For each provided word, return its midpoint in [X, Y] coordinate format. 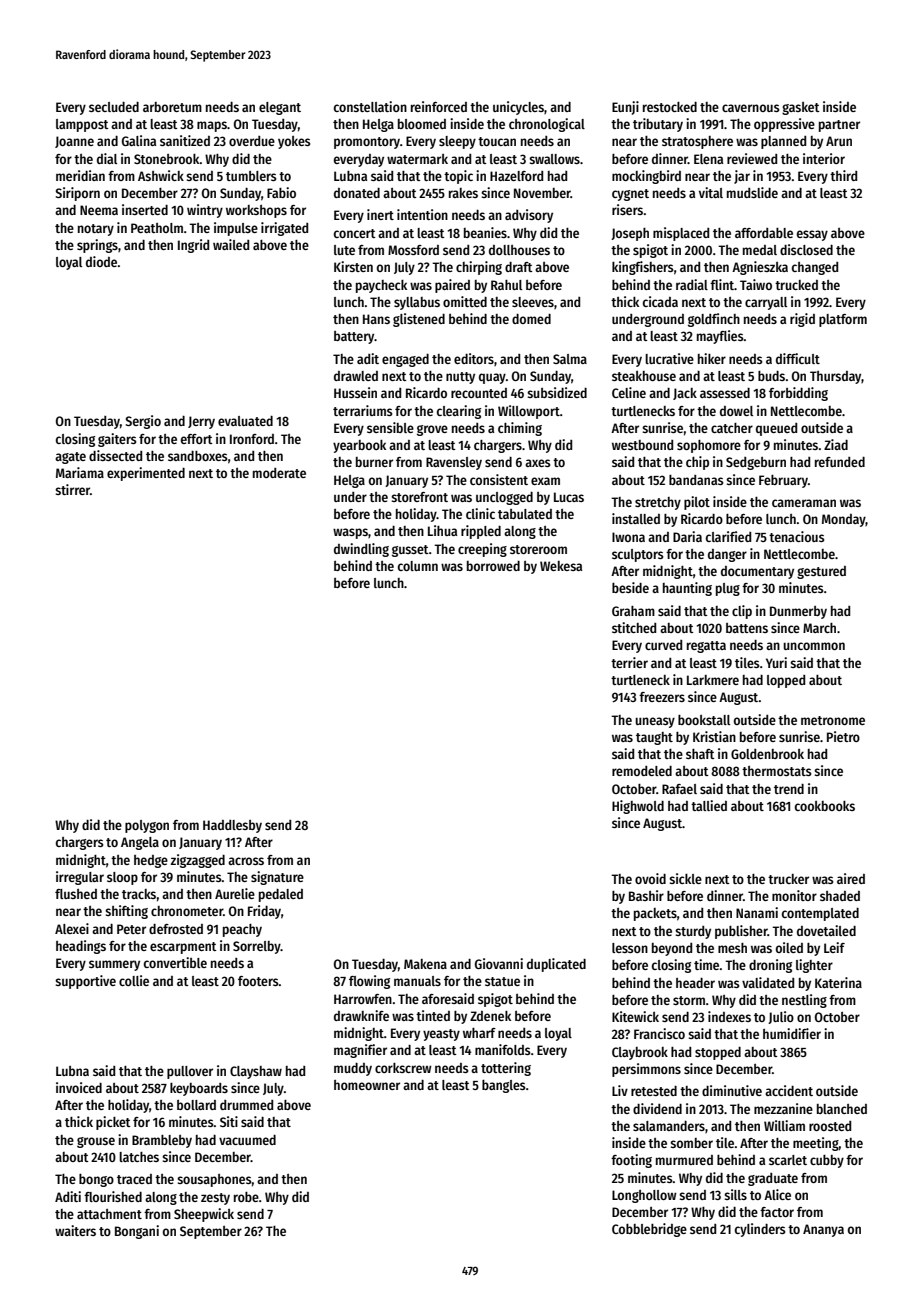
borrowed [493, 566]
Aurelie [235, 893]
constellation [370, 106]
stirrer [72, 489]
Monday [844, 520]
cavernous [751, 108]
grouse [96, 1142]
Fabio [281, 192]
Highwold [638, 807]
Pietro [843, 736]
